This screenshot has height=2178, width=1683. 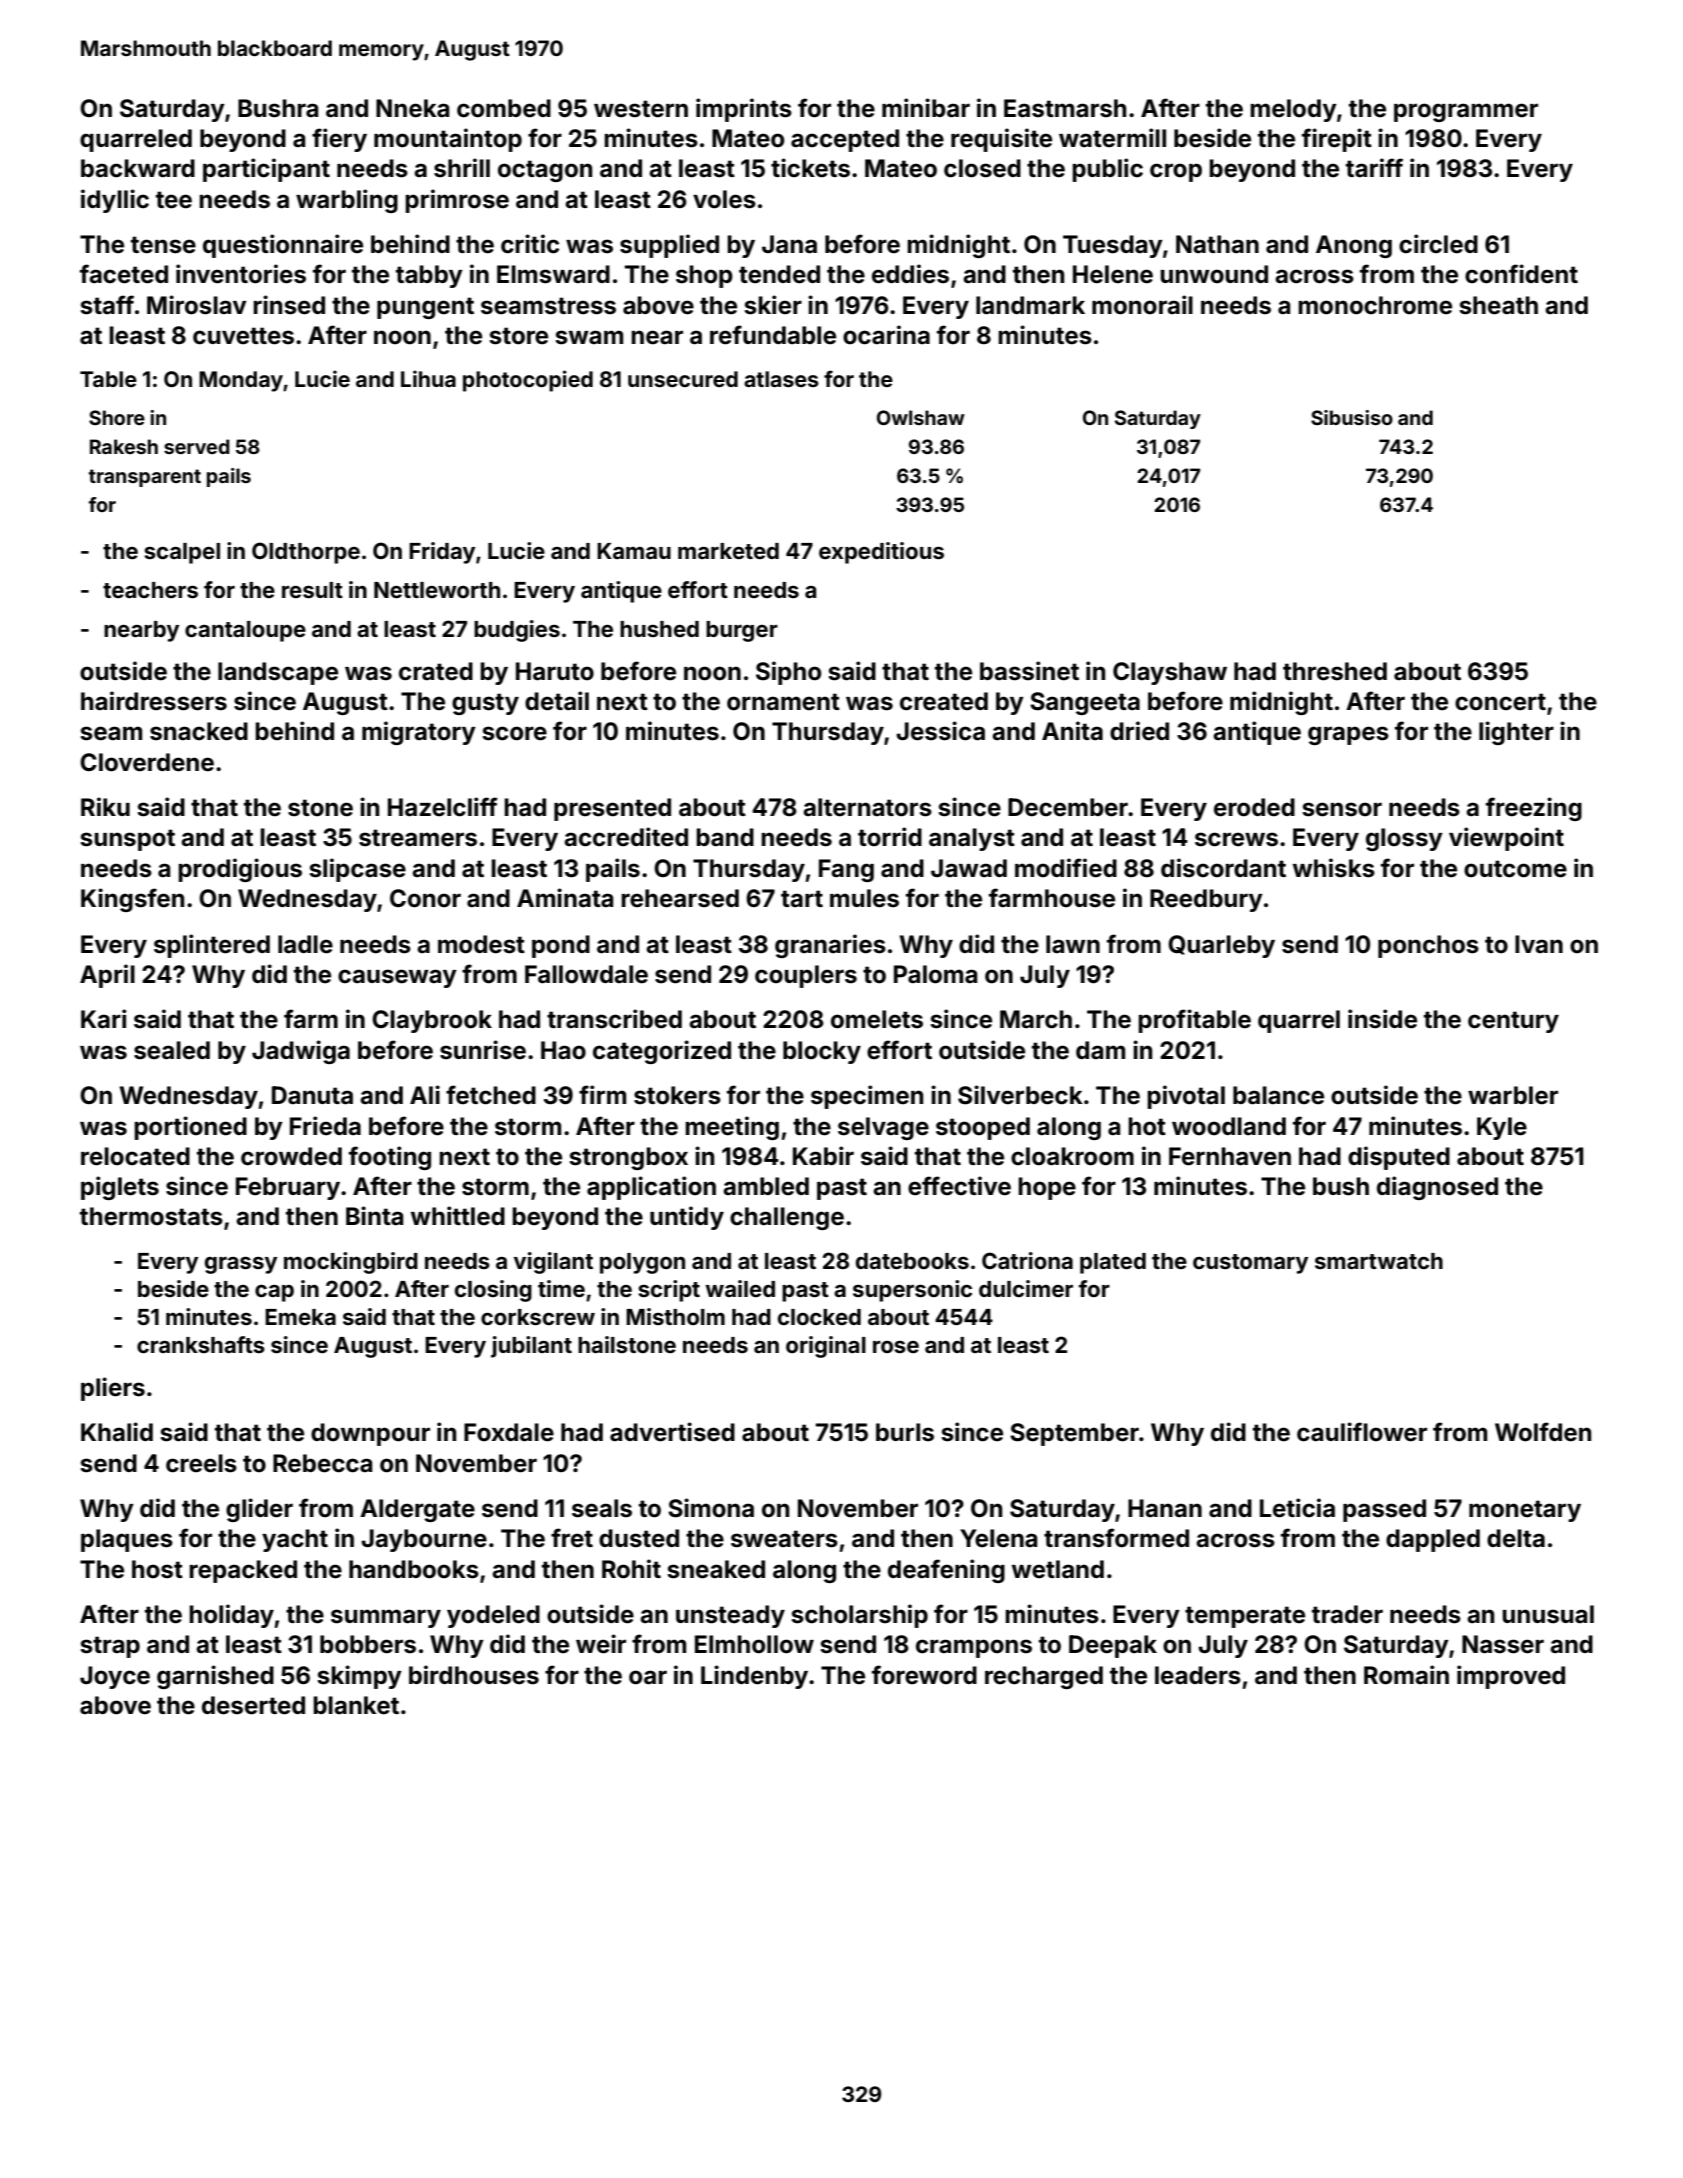 I want to click on closing, so click(x=493, y=1291).
